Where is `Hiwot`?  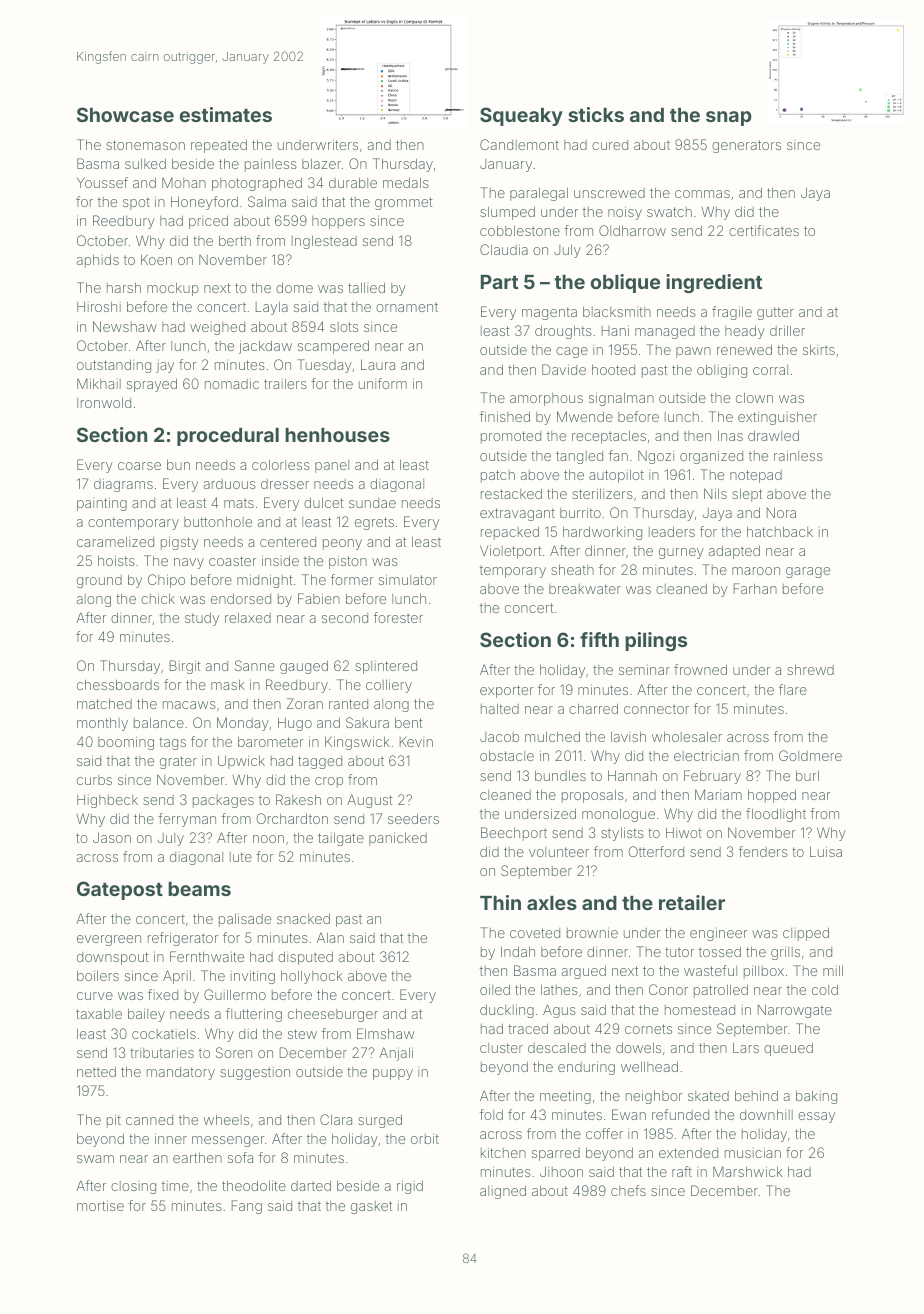
Hiwot is located at coordinates (684, 832).
